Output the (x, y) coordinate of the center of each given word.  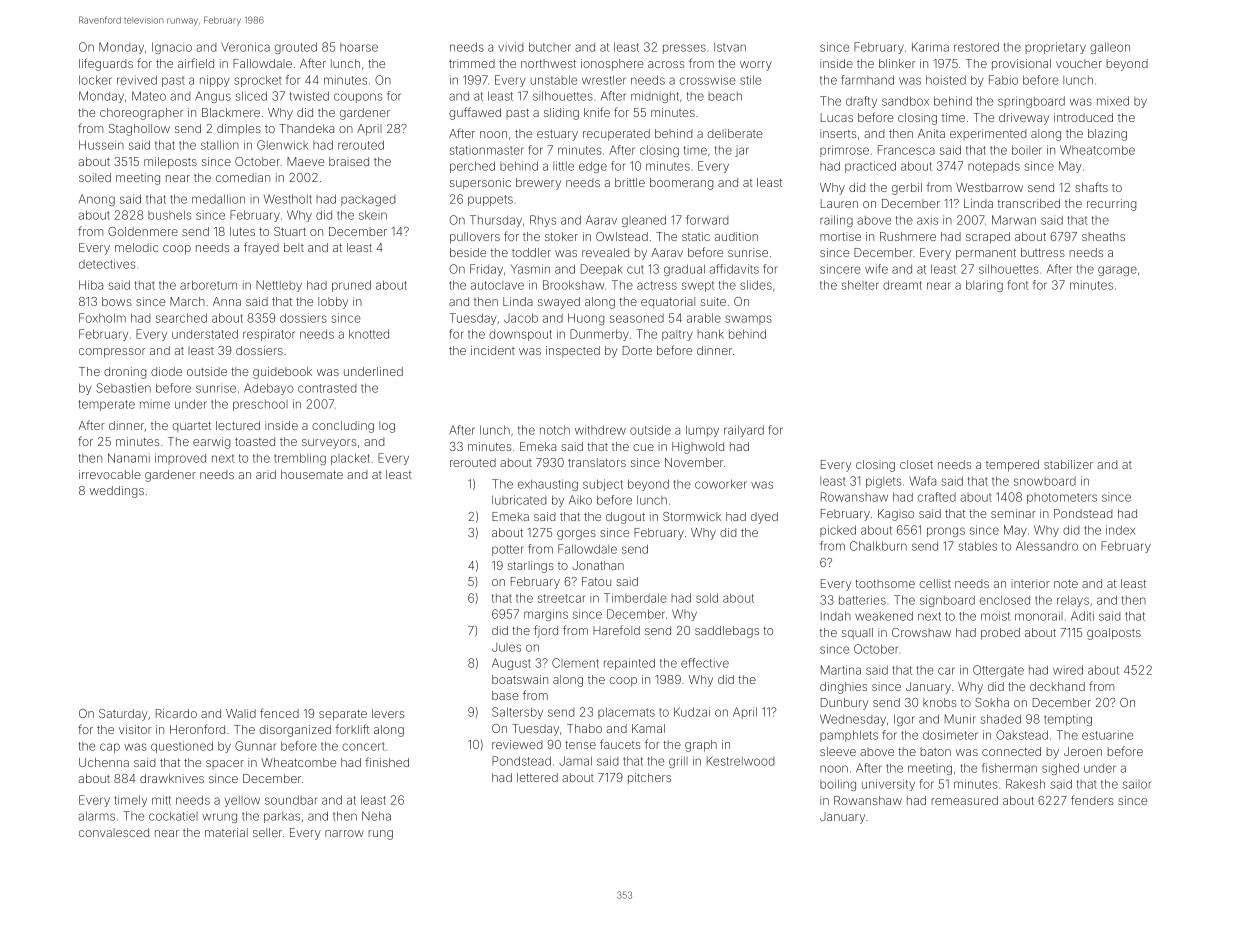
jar (742, 152)
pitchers (649, 778)
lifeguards (106, 64)
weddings (117, 492)
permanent (986, 254)
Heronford (197, 729)
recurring (1111, 205)
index (1120, 530)
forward (707, 220)
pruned (351, 286)
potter (508, 550)
